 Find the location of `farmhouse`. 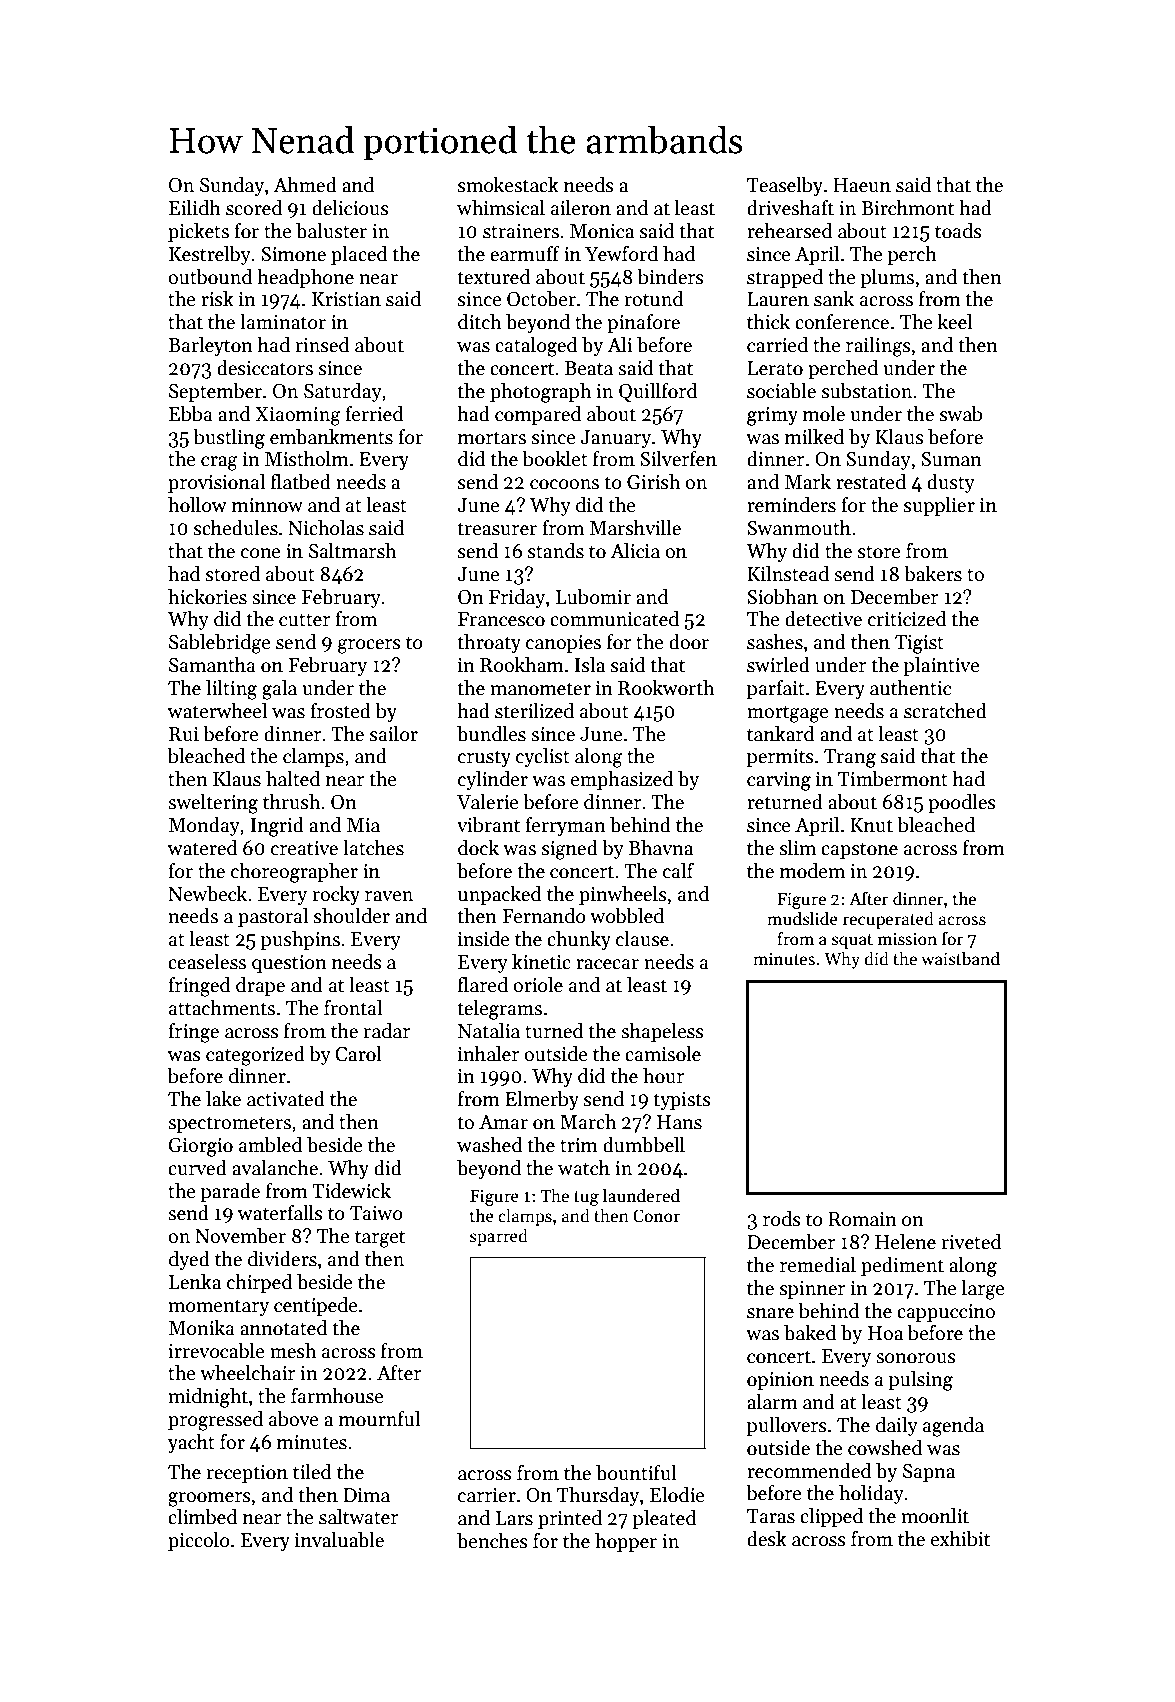

farmhouse is located at coordinates (337, 1396).
